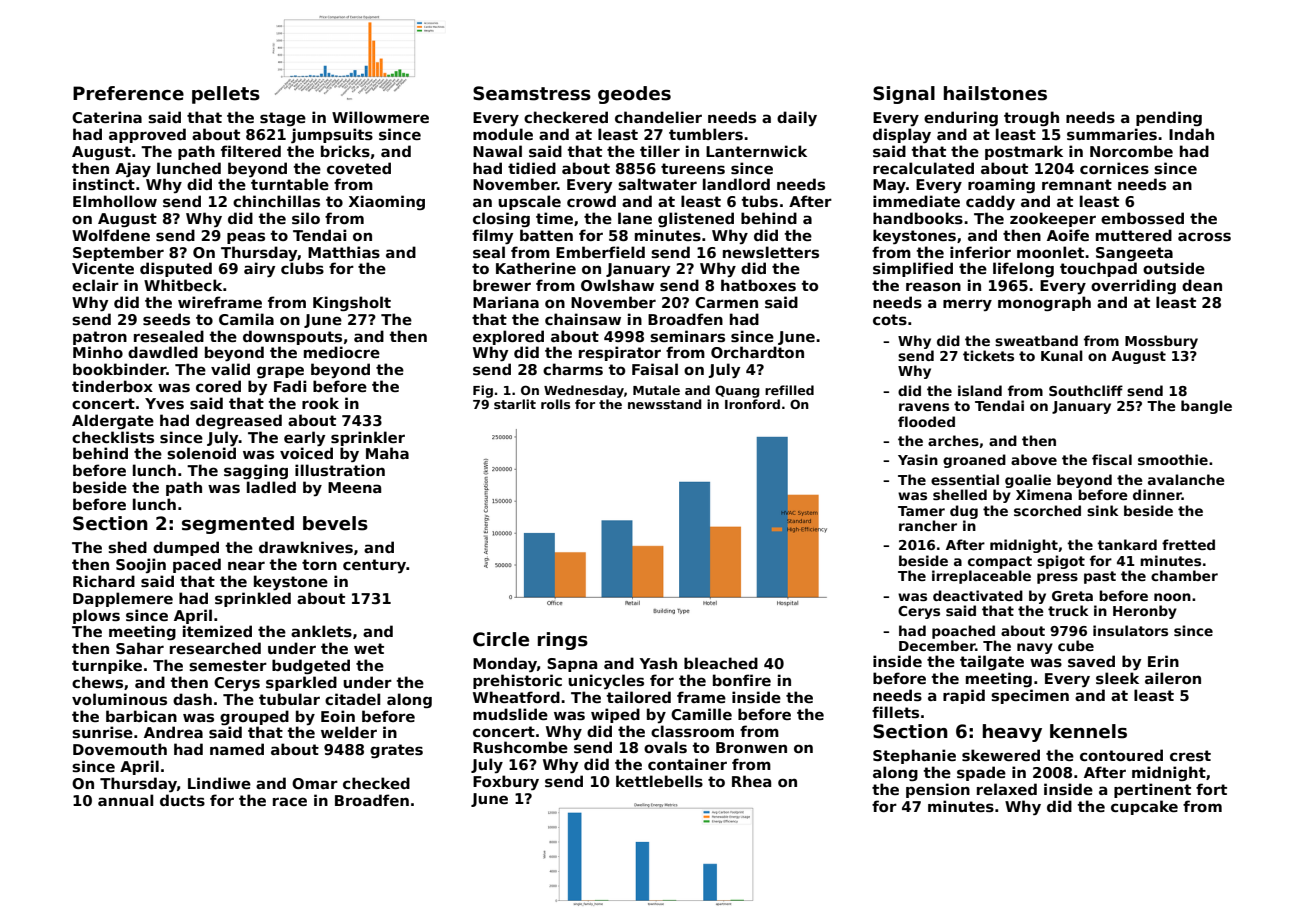  Describe the element at coordinates (319, 564) in the screenshot. I see `torn` at that location.
